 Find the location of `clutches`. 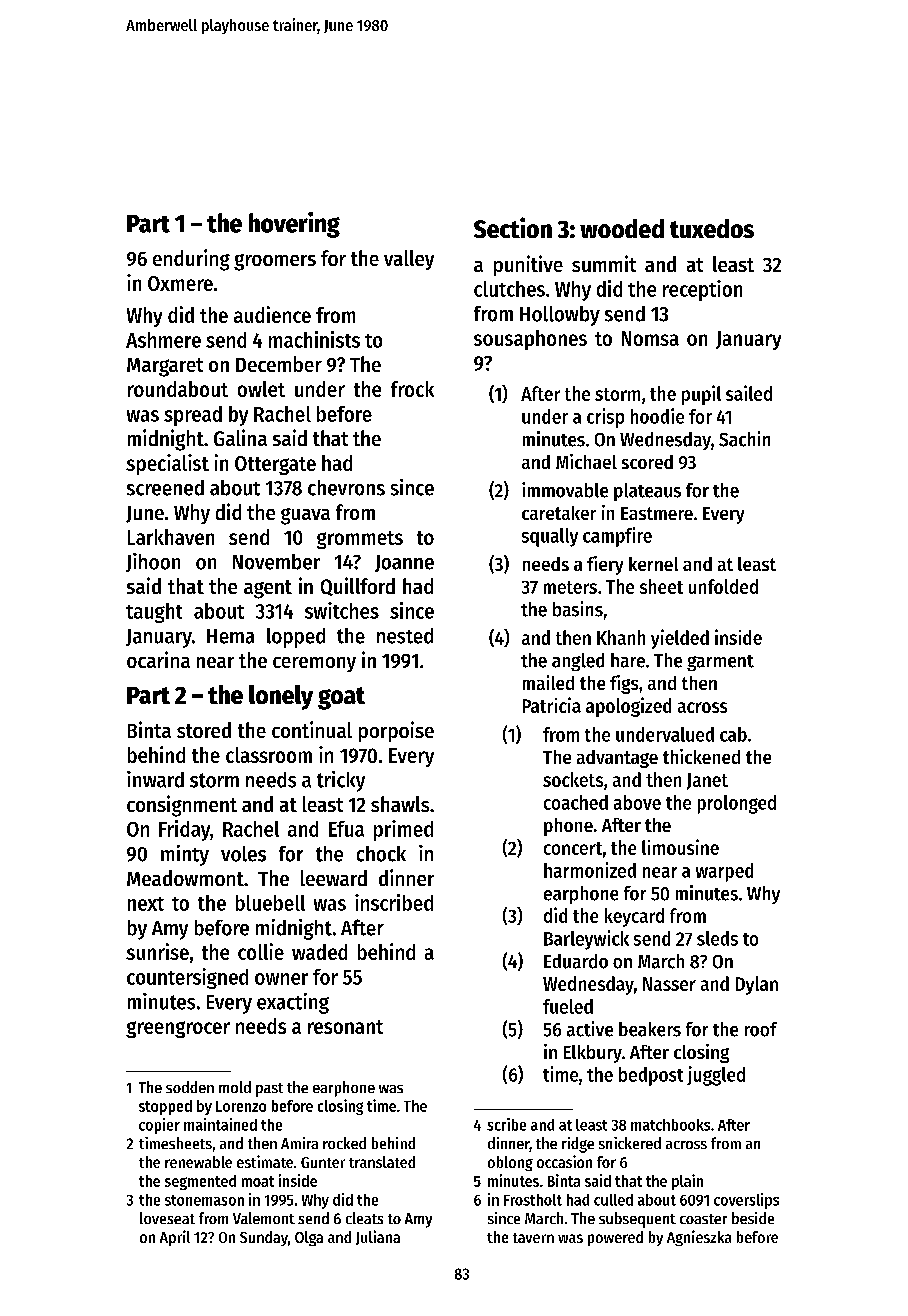

clutches is located at coordinates (509, 289).
